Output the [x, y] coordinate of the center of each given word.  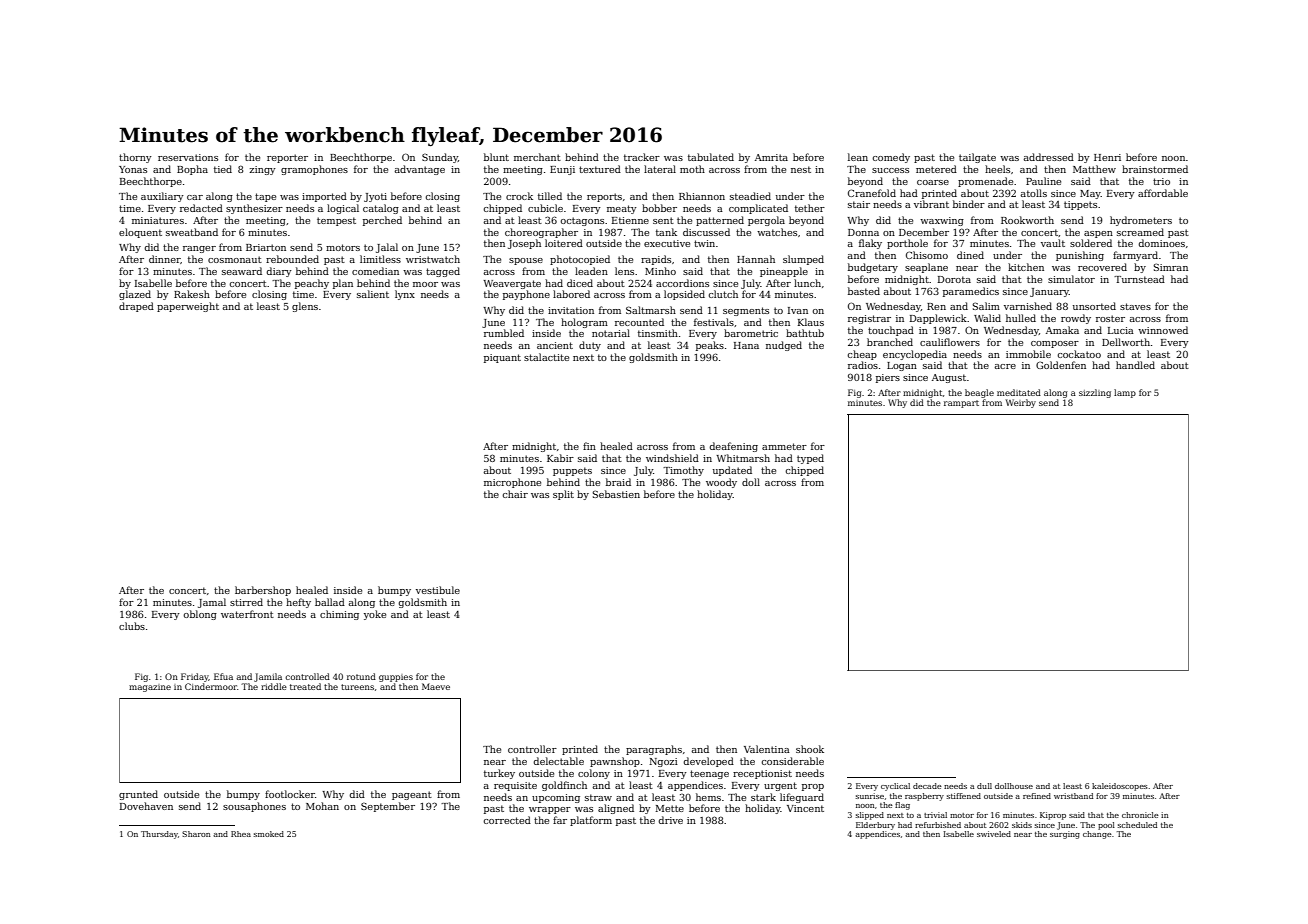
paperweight [188, 307]
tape [265, 197]
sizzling [1095, 393]
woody [721, 483]
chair [515, 494]
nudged [784, 346]
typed [810, 459]
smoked [269, 834]
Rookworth [1027, 220]
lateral [660, 169]
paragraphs [654, 750]
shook [810, 749]
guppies [396, 678]
